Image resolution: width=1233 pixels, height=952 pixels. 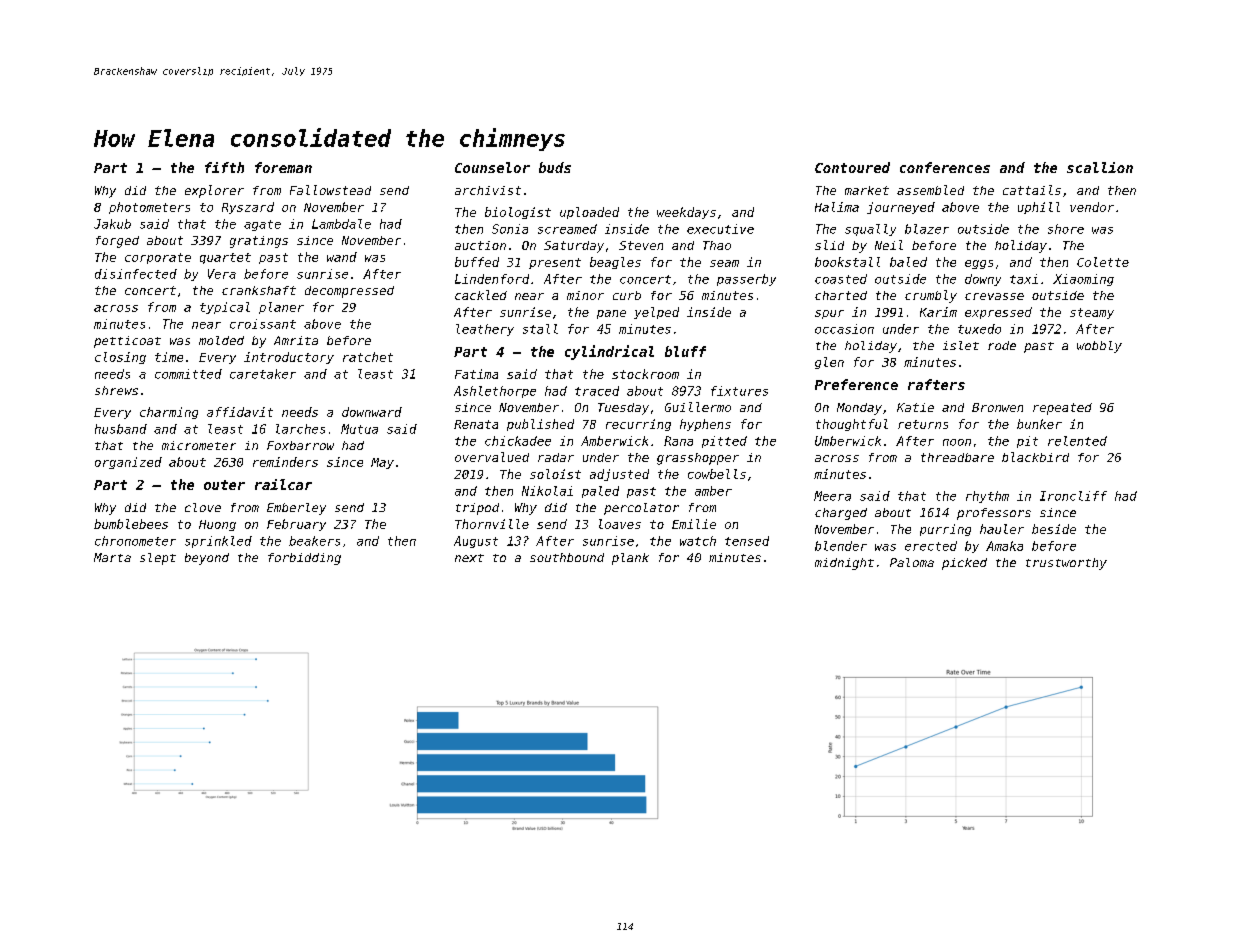 I want to click on repeated, so click(x=1062, y=409).
